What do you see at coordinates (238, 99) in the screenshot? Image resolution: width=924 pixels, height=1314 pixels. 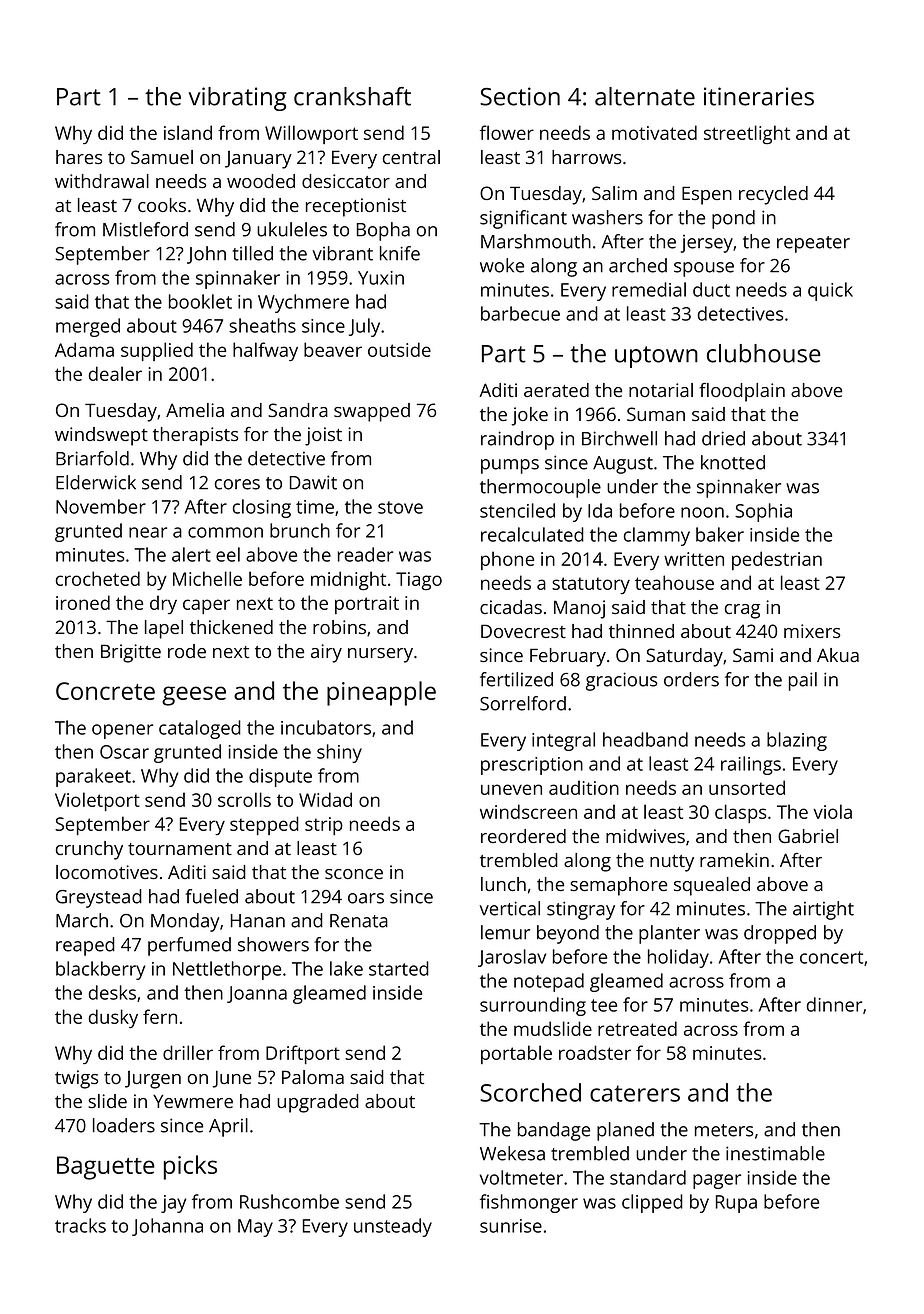 I see `vibrating` at bounding box center [238, 99].
